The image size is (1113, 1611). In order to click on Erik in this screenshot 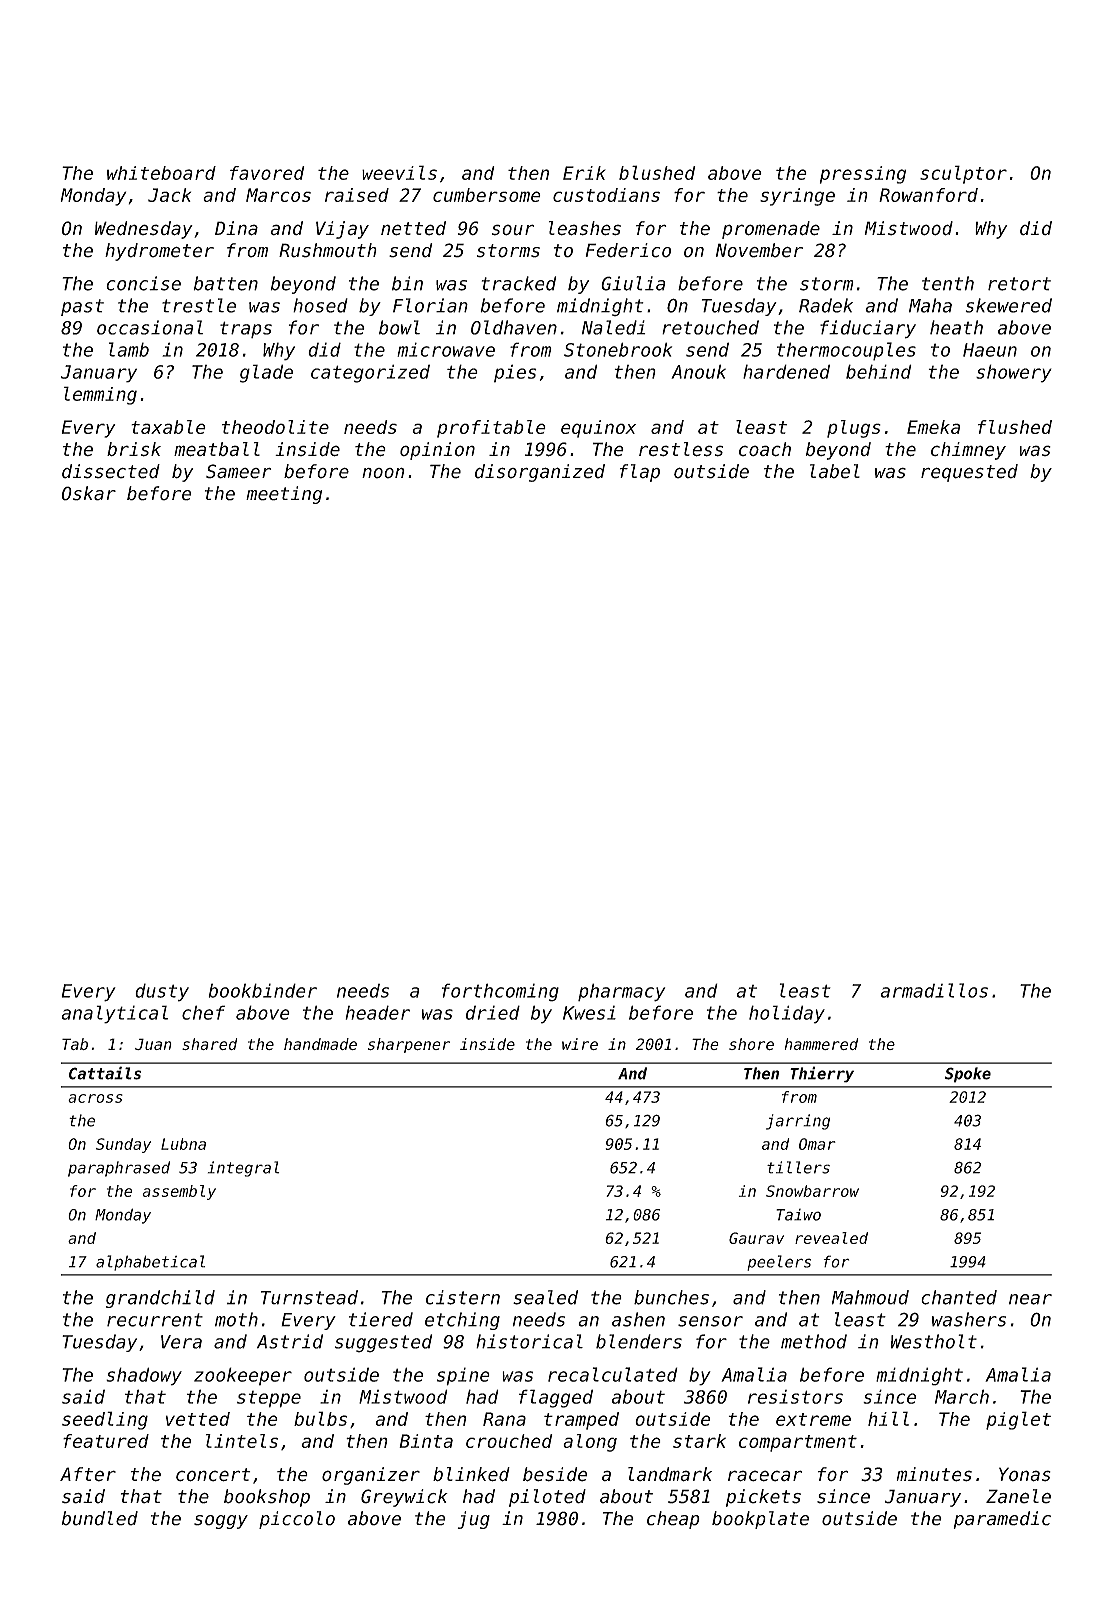, I will do `click(584, 173)`.
